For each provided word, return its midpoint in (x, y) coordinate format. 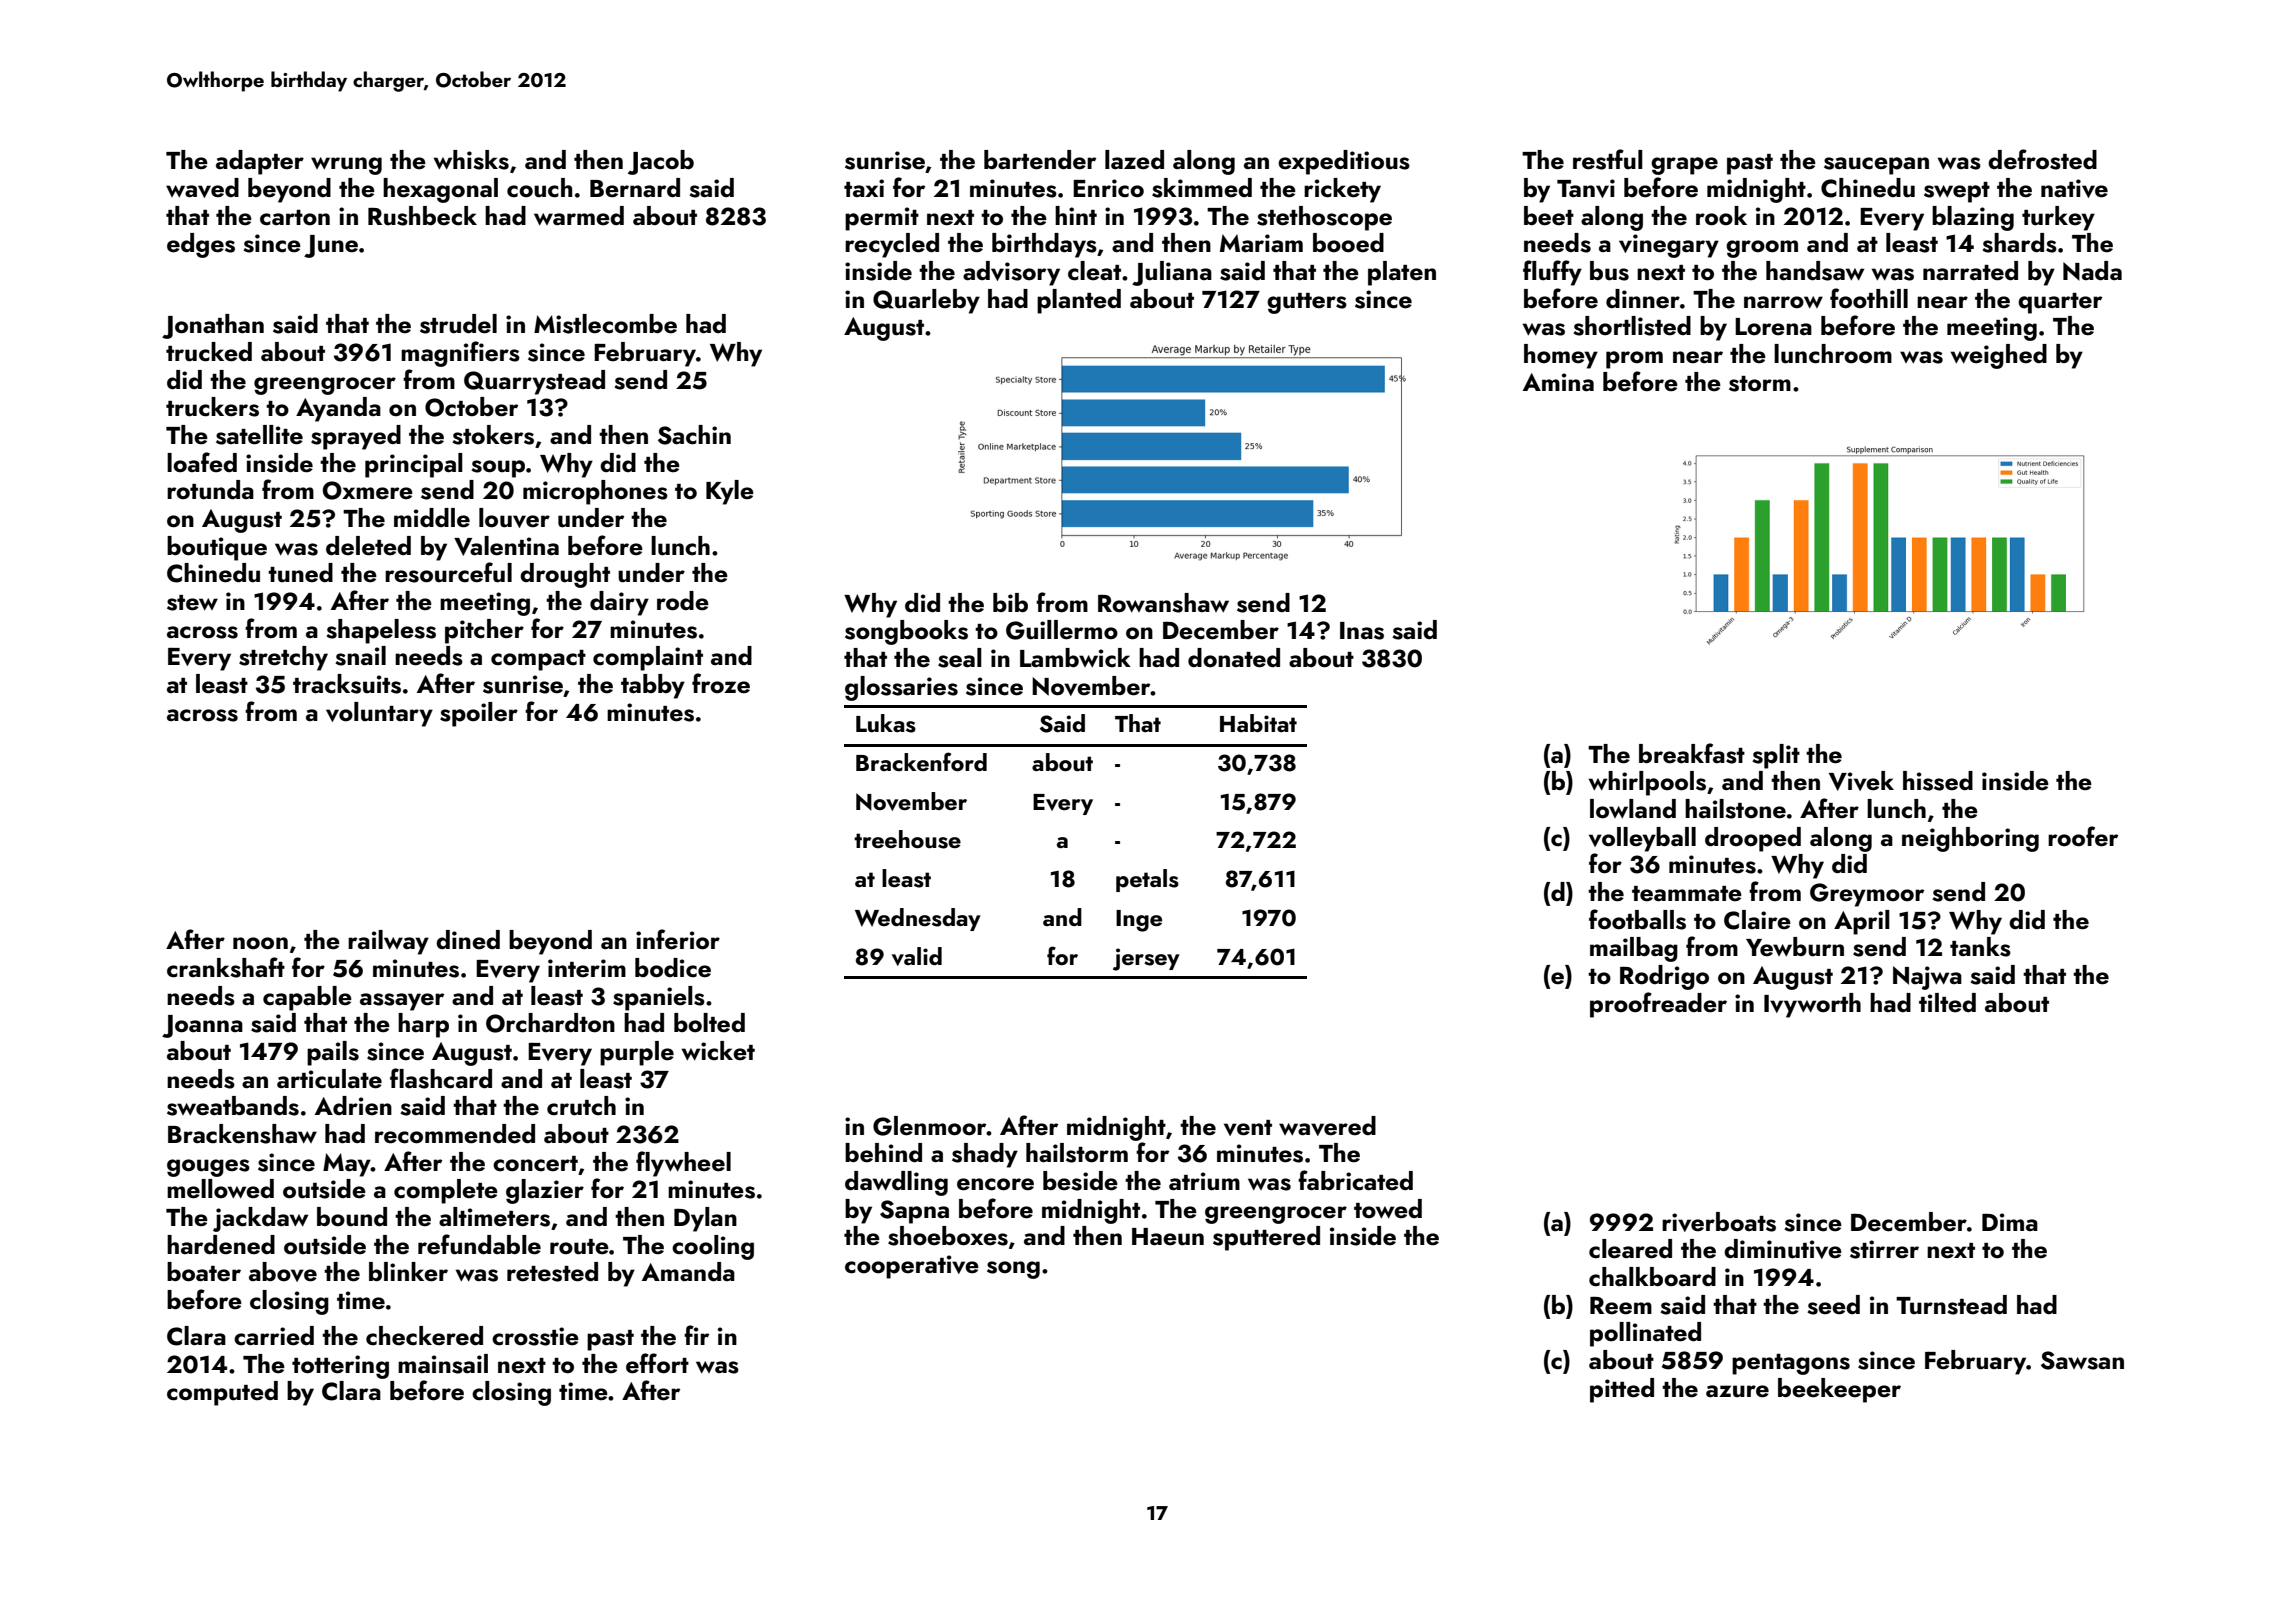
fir (696, 1335)
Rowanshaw (1163, 603)
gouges (208, 1168)
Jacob (661, 162)
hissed (1938, 781)
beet (1549, 216)
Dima (2010, 1222)
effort (657, 1363)
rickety (1342, 190)
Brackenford (921, 761)
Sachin (694, 435)
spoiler (479, 714)
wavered (1327, 1126)
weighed (1999, 356)
